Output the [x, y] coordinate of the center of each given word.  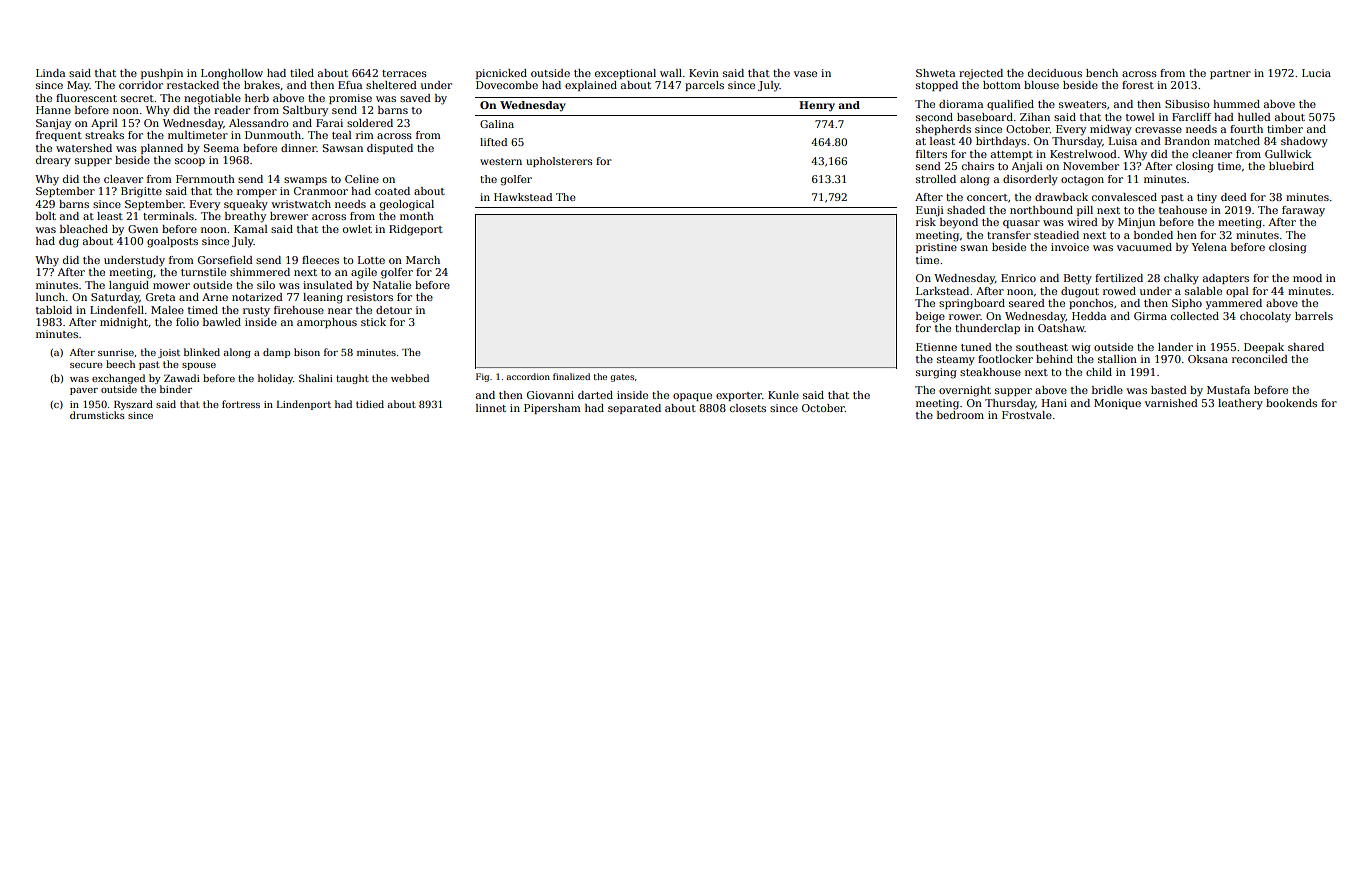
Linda [50, 73]
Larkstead [942, 291]
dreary [53, 161]
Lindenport [304, 405]
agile [364, 273]
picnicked [501, 74]
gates [622, 378]
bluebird [1291, 166]
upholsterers [559, 162]
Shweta [935, 73]
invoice [1070, 247]
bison [307, 352]
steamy [956, 361]
